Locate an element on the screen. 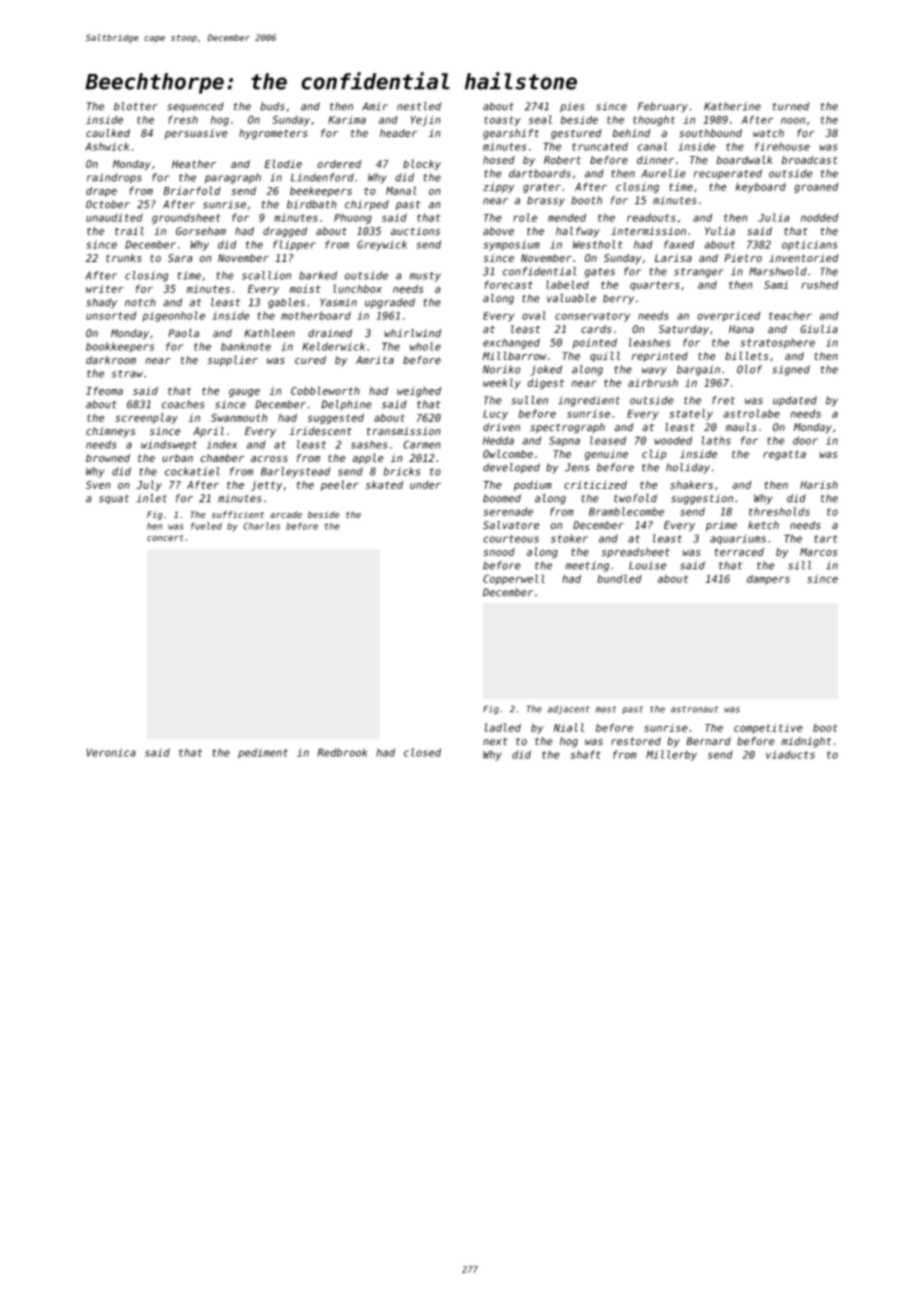 The width and height of the screenshot is (924, 1308). closed is located at coordinates (422, 752).
